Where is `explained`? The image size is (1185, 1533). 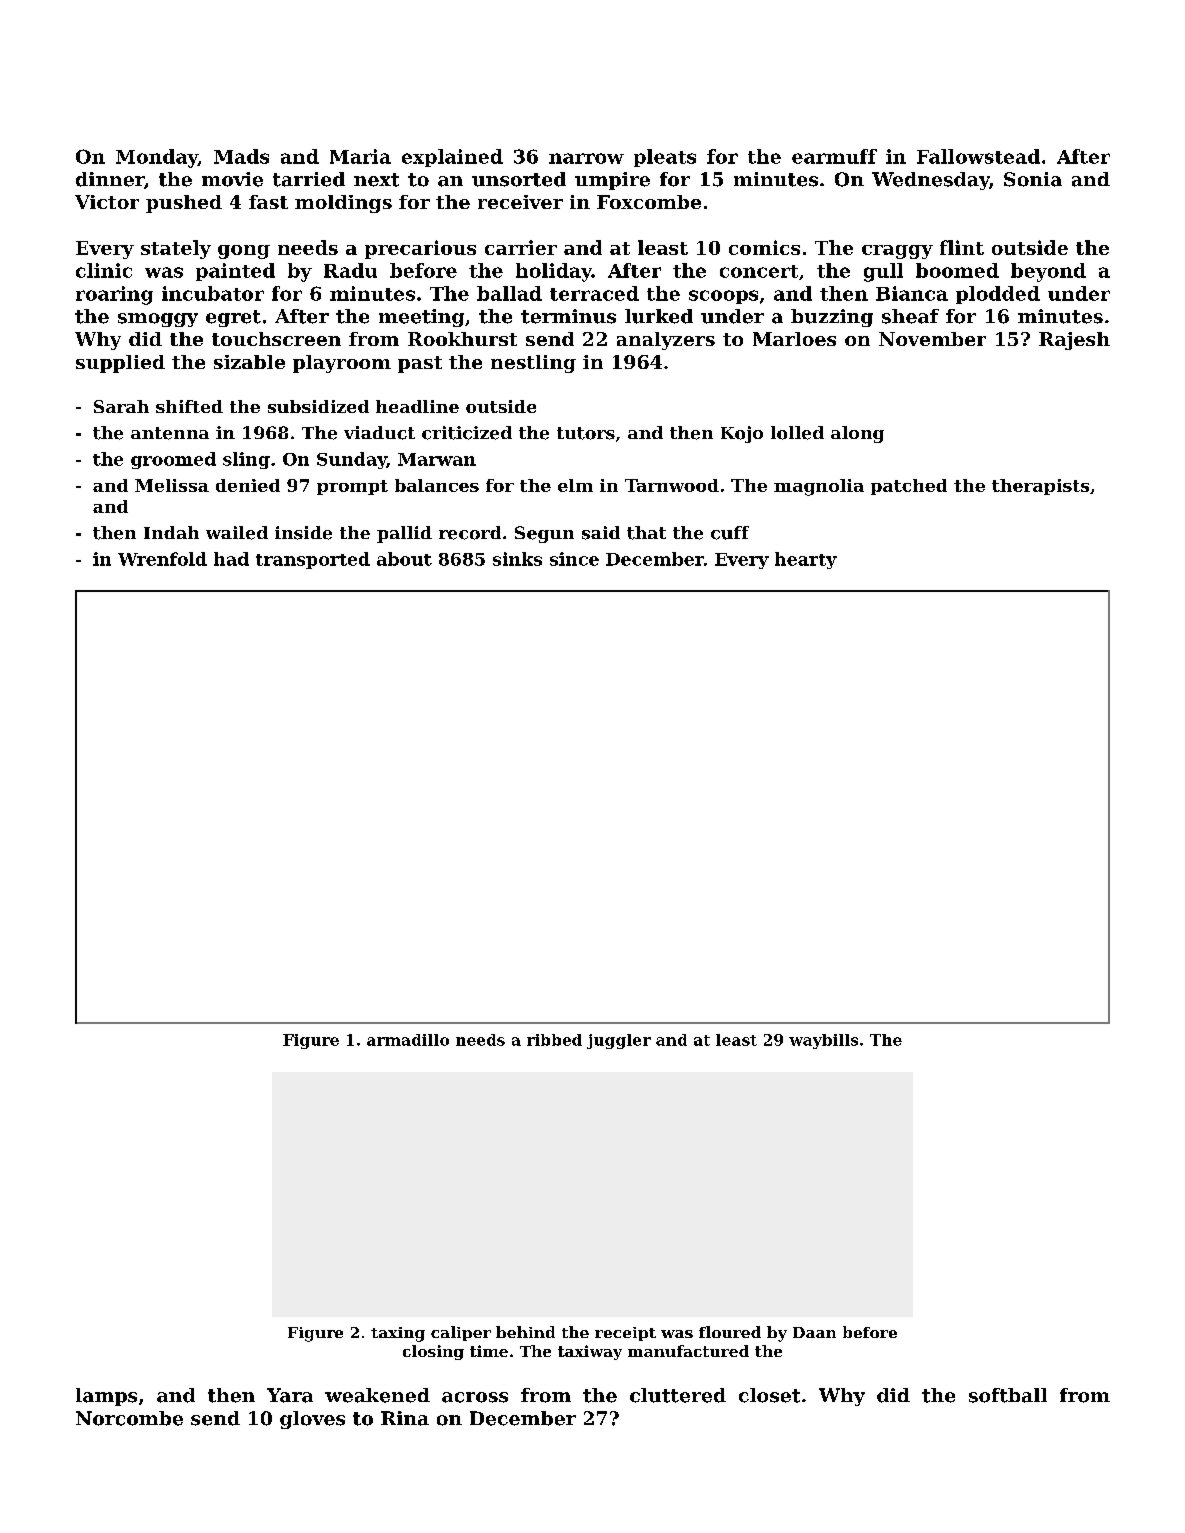
explained is located at coordinates (452, 158).
